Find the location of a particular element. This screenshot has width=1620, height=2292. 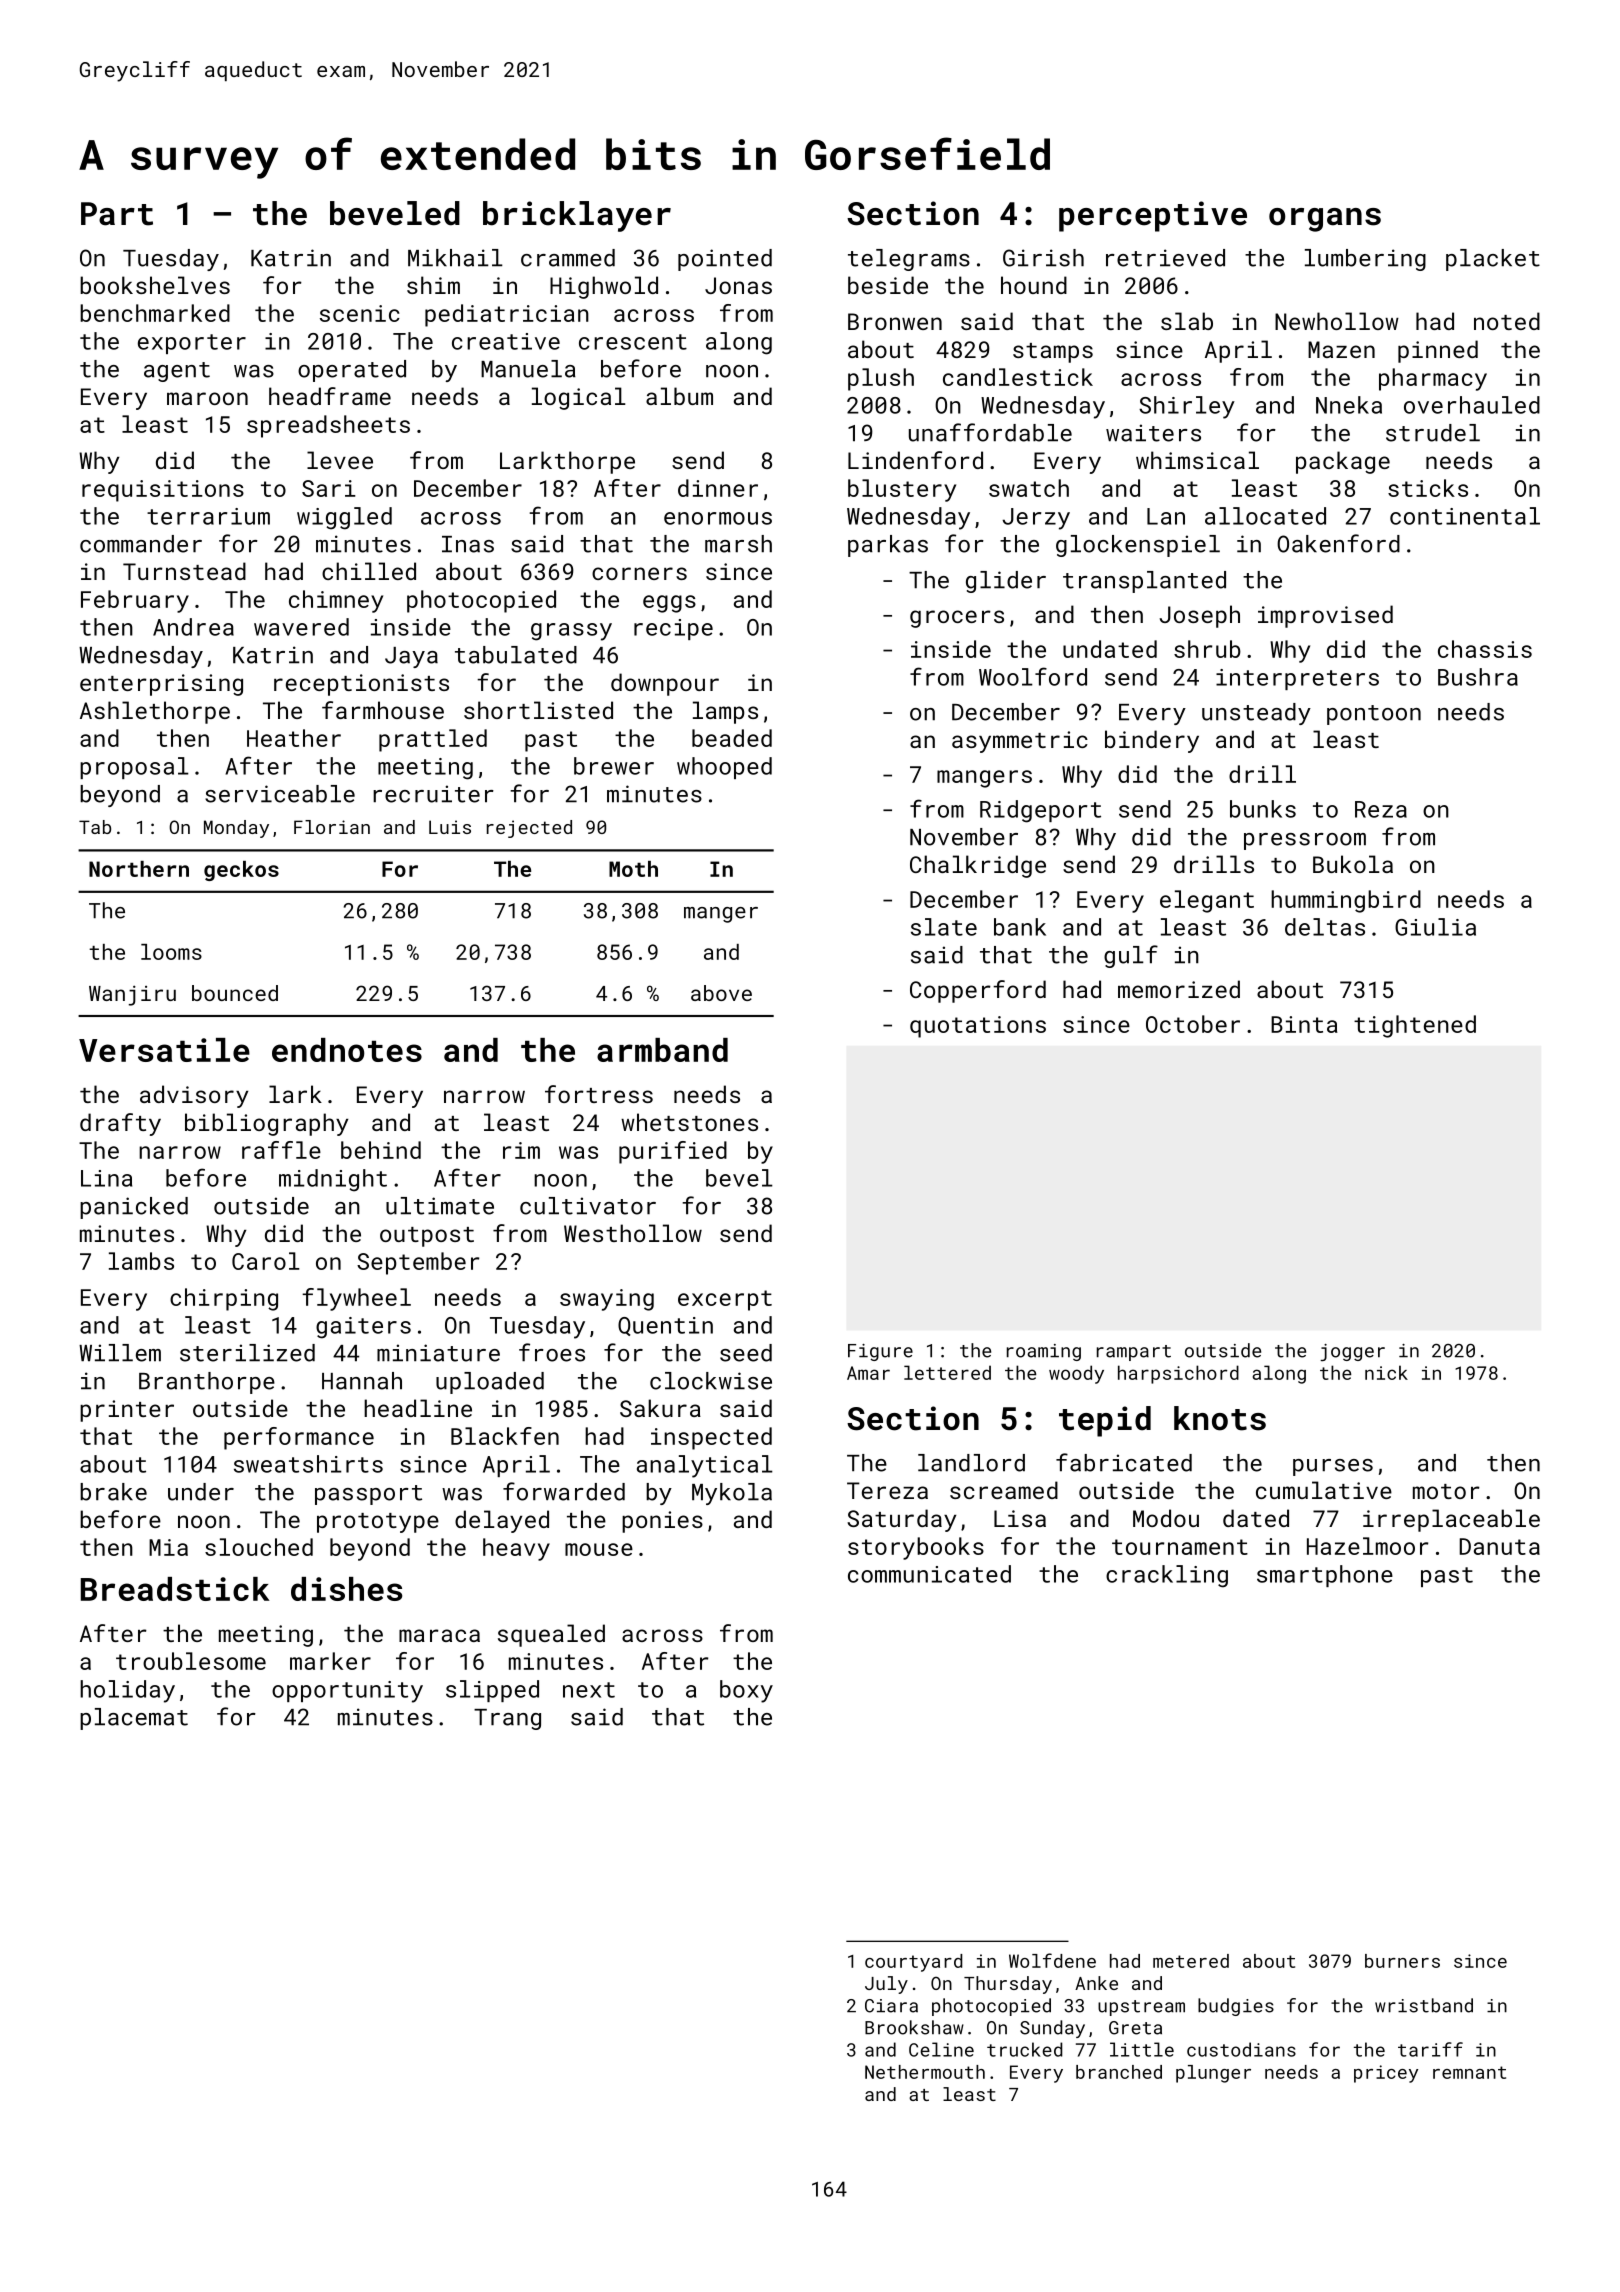

whetstones is located at coordinates (689, 1122).
